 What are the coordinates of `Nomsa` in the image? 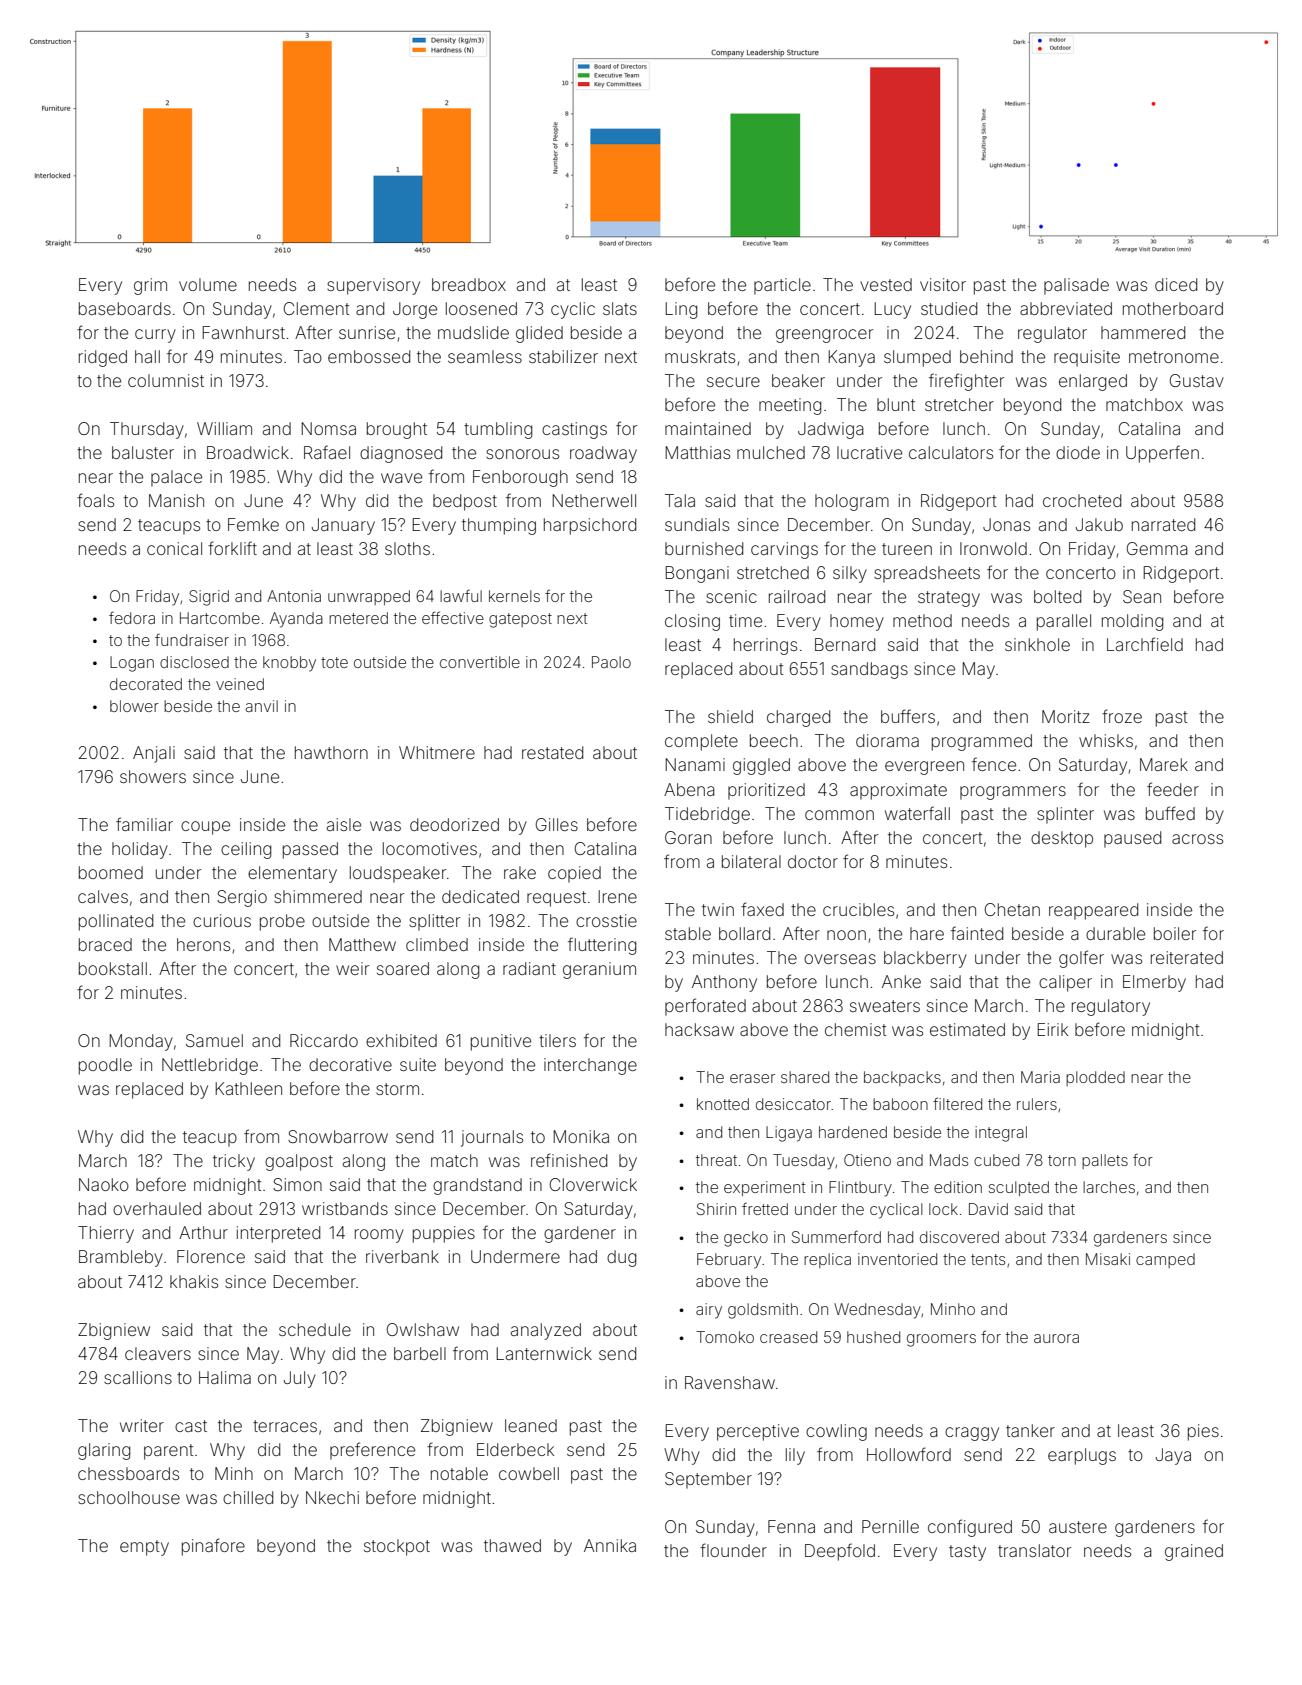 It's located at (328, 428).
